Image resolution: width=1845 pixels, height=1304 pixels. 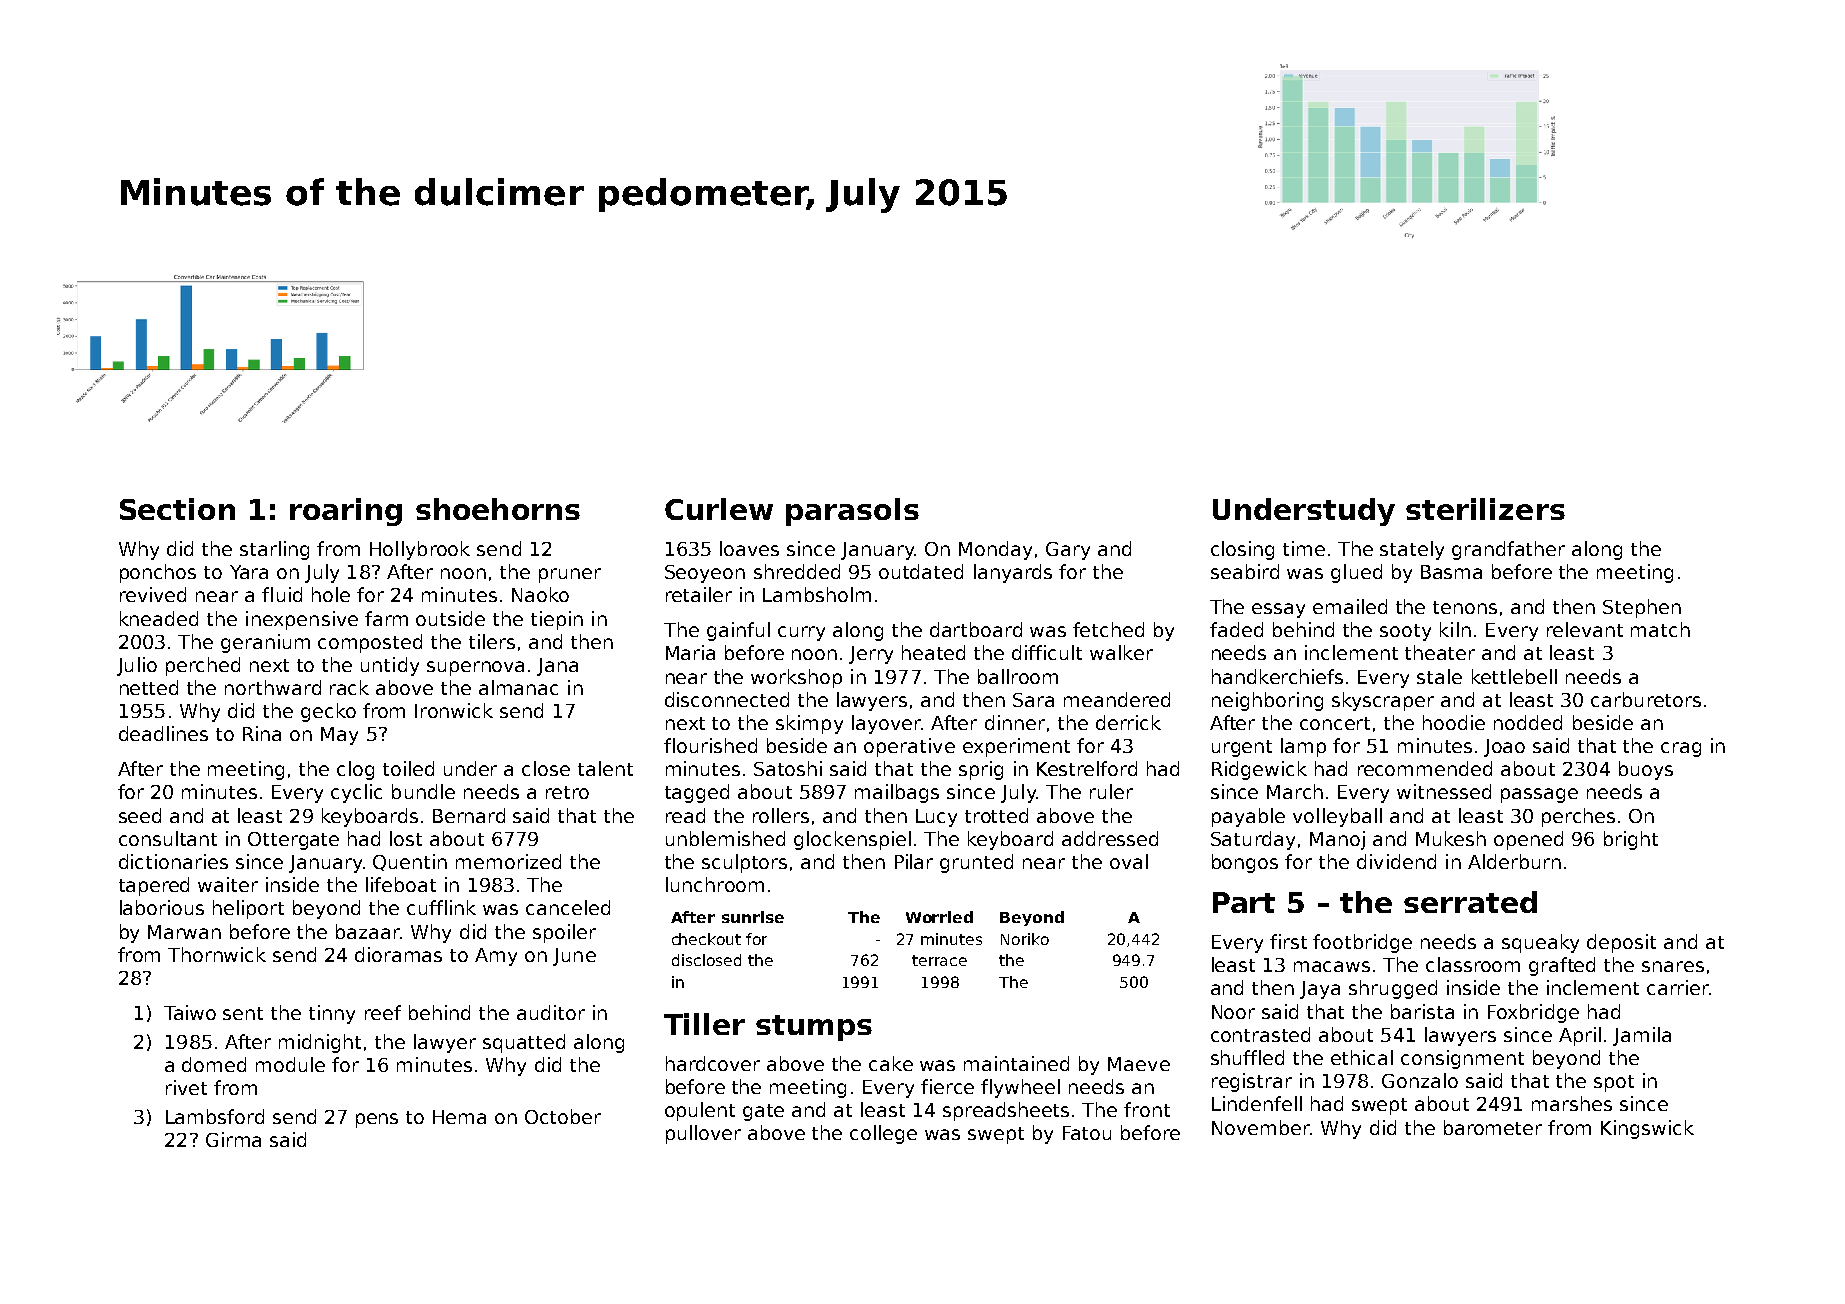 What do you see at coordinates (214, 1064) in the screenshot?
I see `domed` at bounding box center [214, 1064].
